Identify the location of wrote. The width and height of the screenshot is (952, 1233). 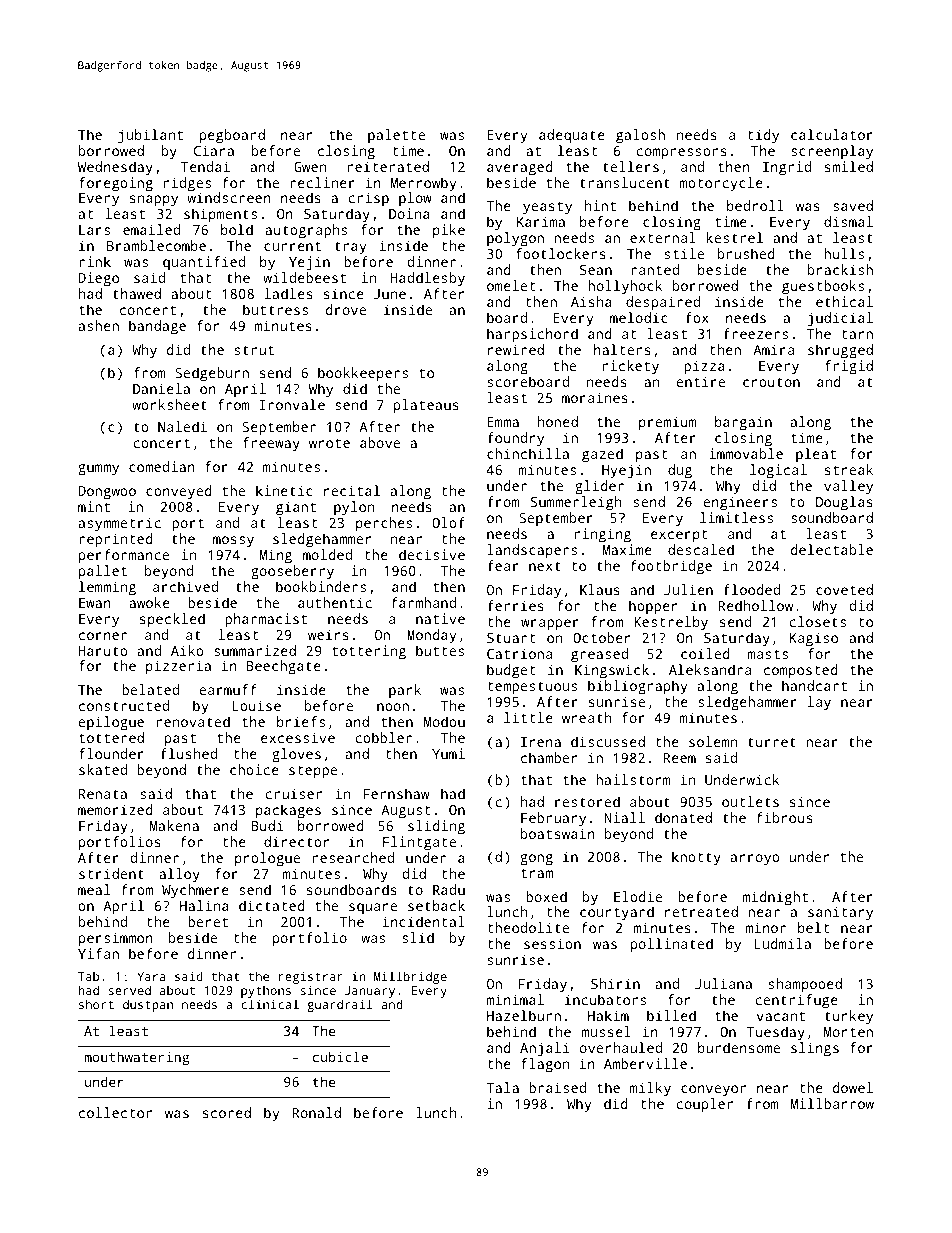
(329, 443).
